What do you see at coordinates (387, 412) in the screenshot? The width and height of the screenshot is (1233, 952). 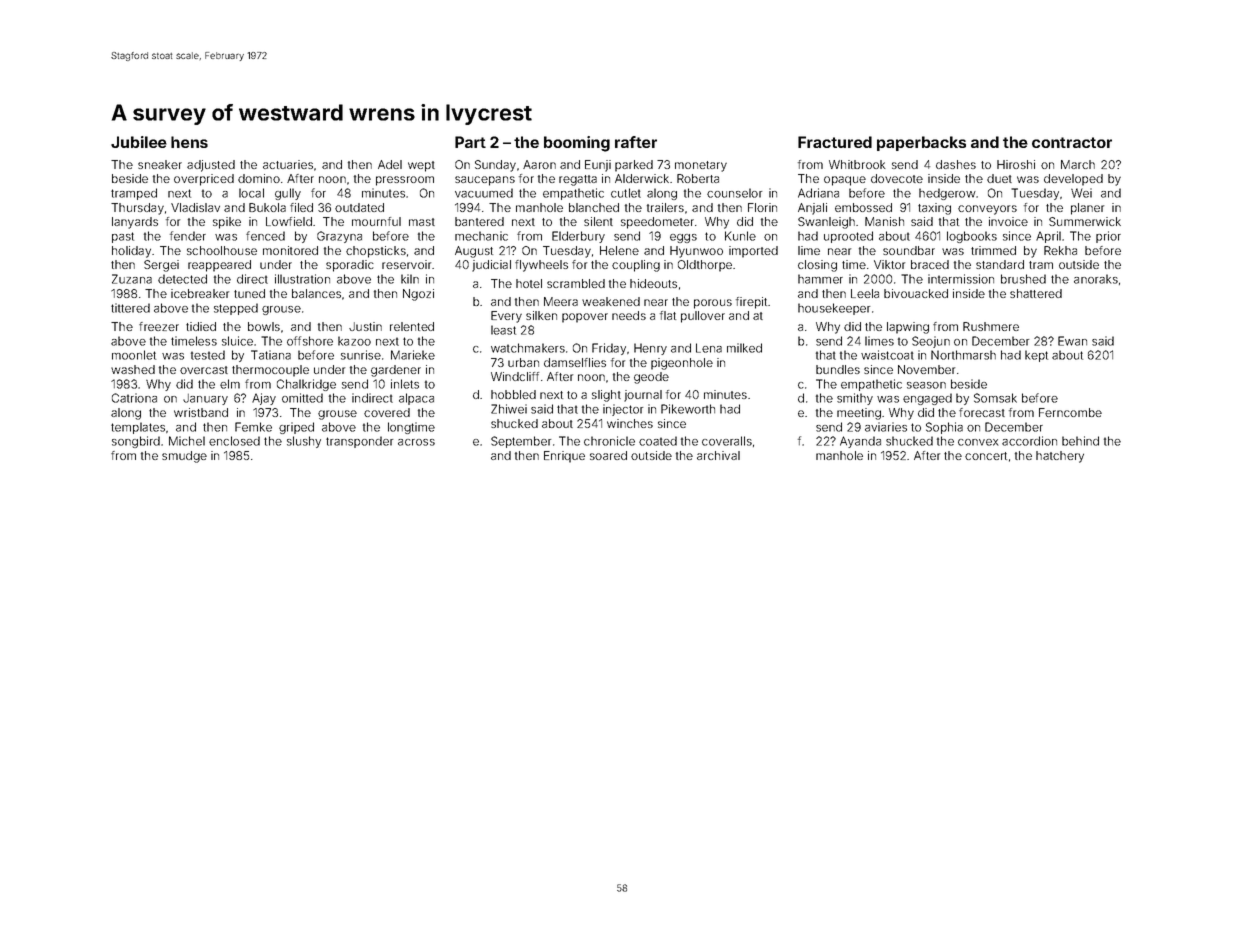 I see `covered` at bounding box center [387, 412].
